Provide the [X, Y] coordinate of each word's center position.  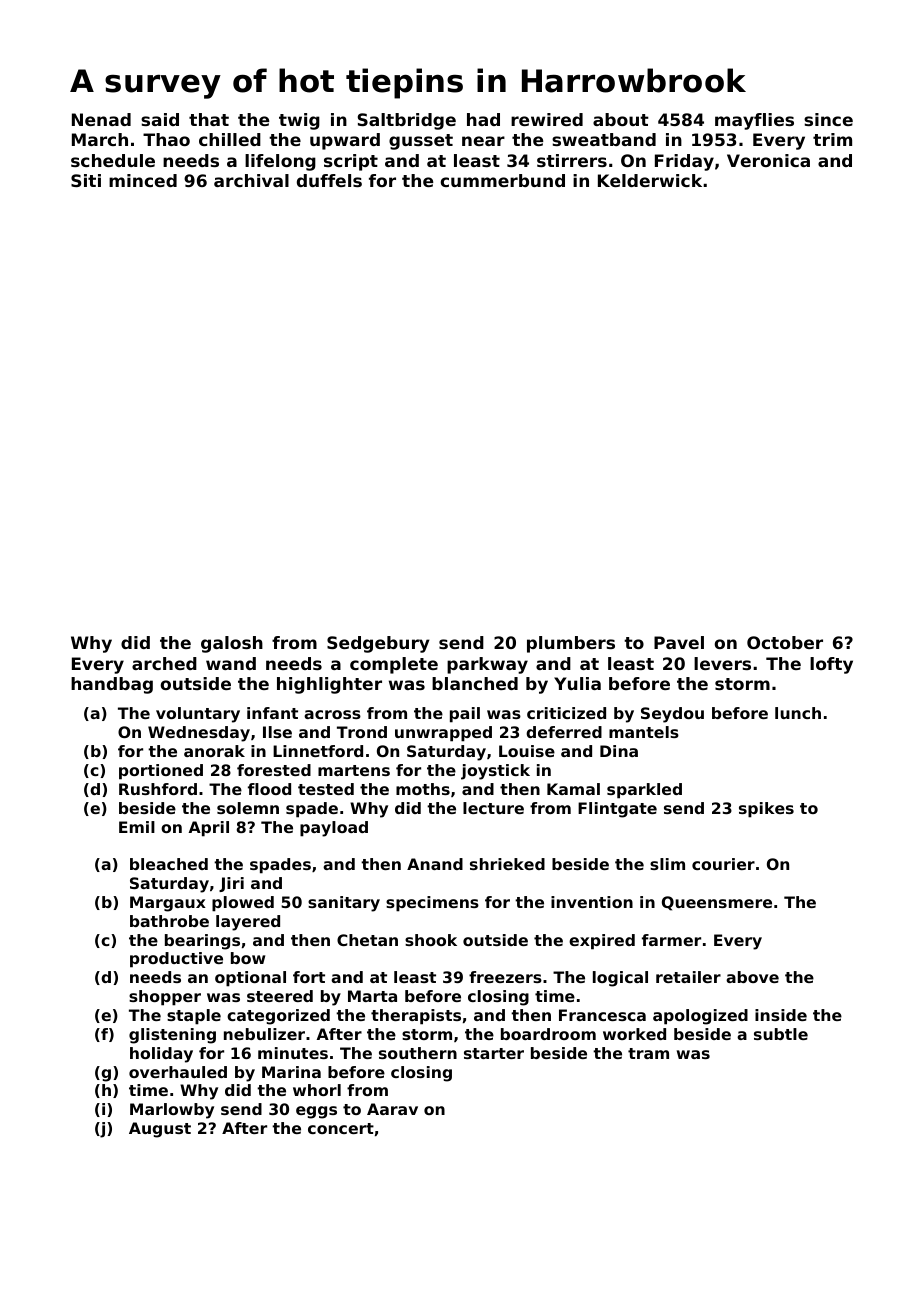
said [160, 119]
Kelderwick [650, 180]
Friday [684, 162]
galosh [232, 644]
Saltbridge [407, 121]
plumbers [571, 644]
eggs [316, 1112]
